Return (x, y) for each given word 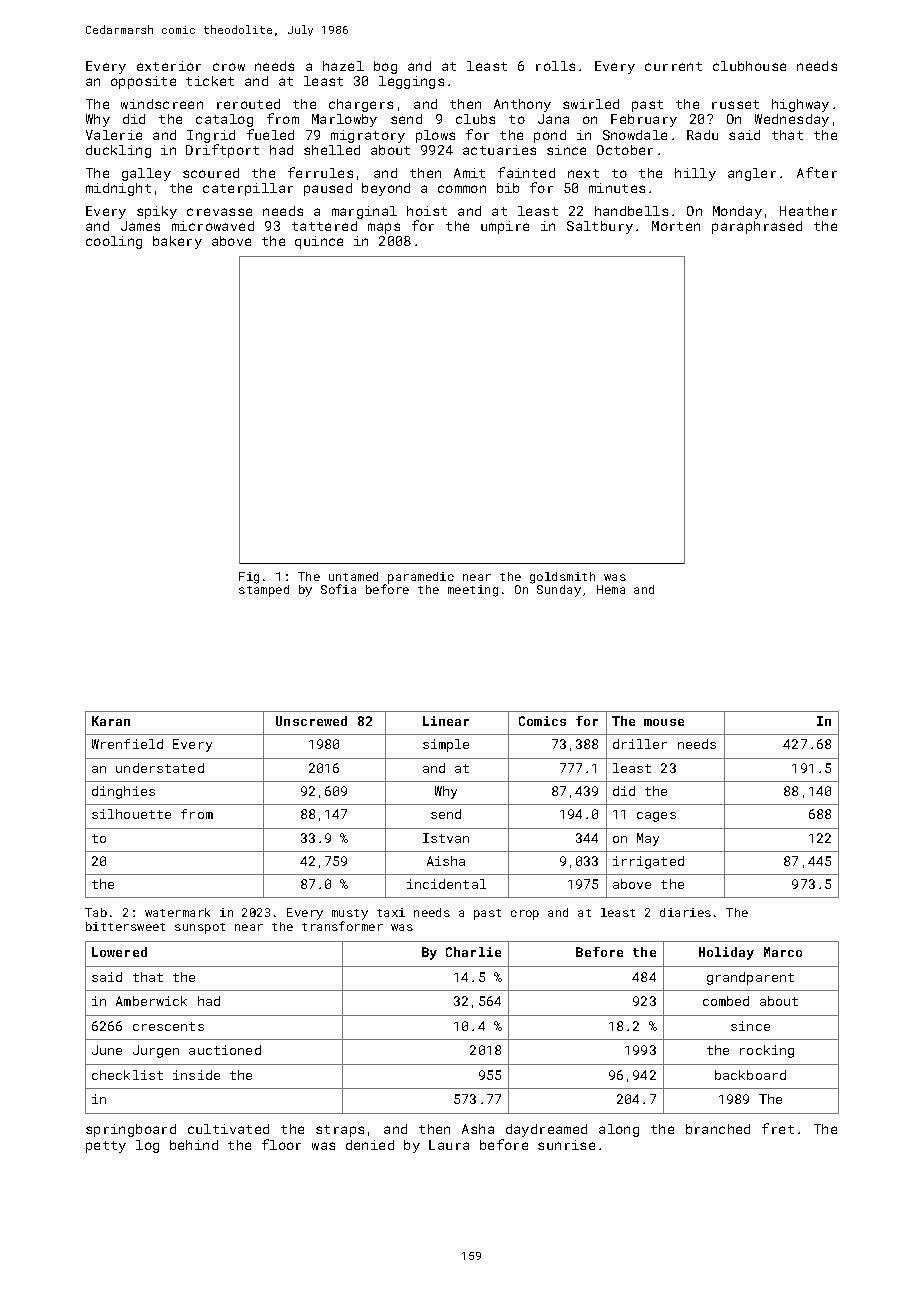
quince (319, 242)
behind (194, 1145)
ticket (210, 81)
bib (508, 188)
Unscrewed (311, 721)
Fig (249, 578)
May (648, 839)
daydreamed (546, 1130)
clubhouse (749, 66)
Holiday (726, 953)
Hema (611, 589)
